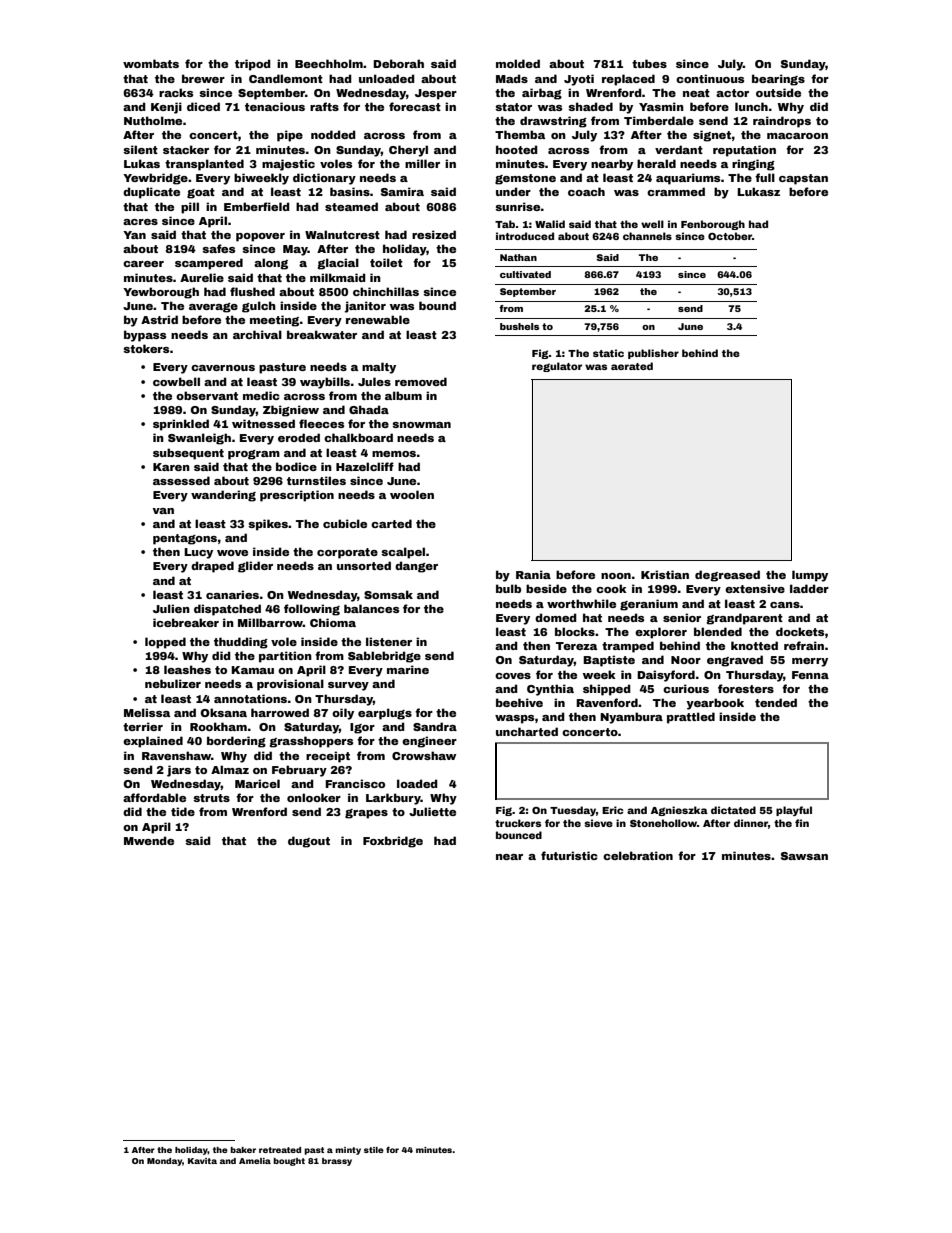  I want to click on tended, so click(776, 702).
